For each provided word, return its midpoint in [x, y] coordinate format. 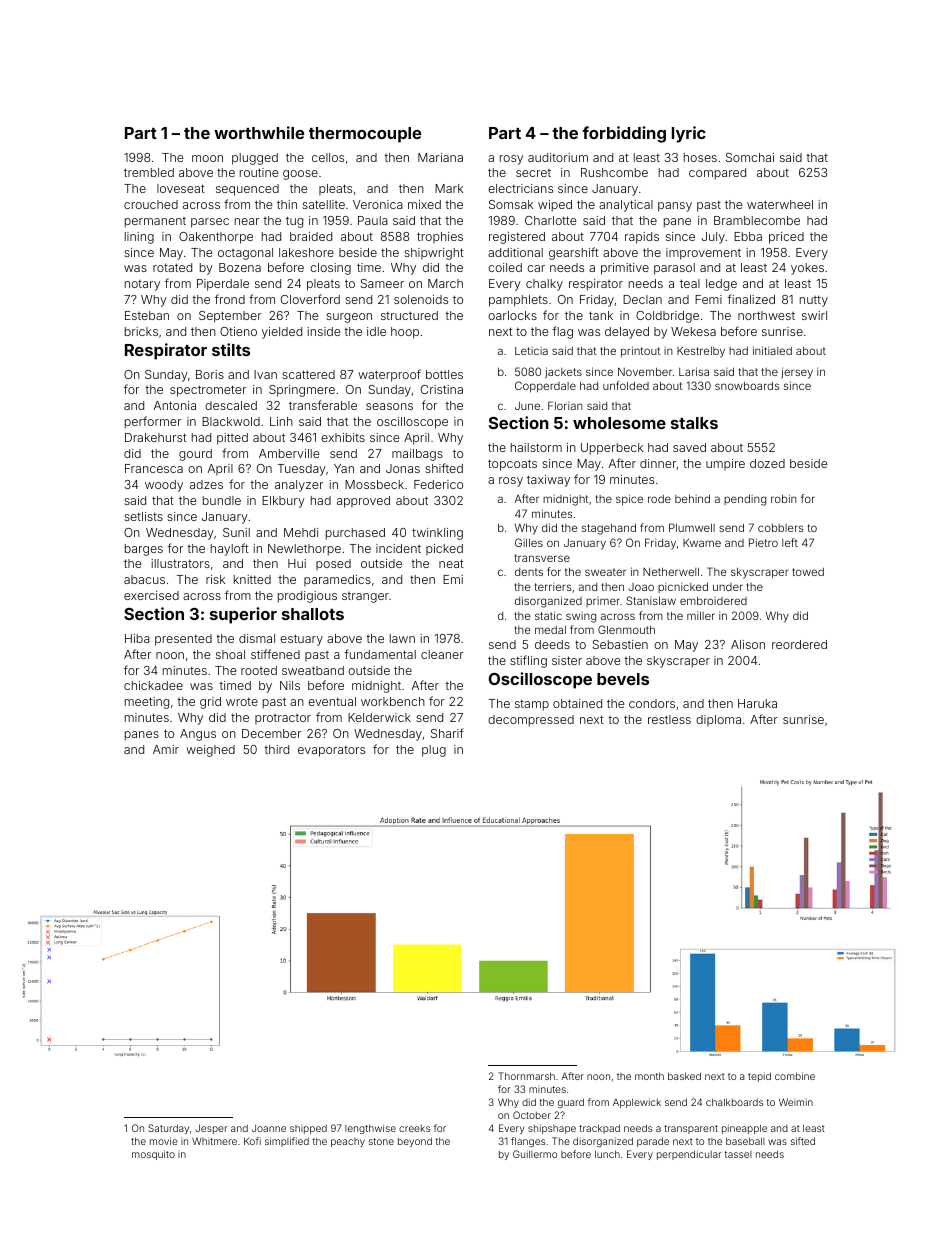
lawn [402, 638]
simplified [287, 1142]
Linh [281, 421]
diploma [718, 721]
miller [701, 615]
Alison [748, 644]
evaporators [331, 751]
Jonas [403, 468]
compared [717, 174]
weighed [210, 751]
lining [139, 238]
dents [529, 572]
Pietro [763, 542]
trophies [440, 238]
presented [183, 640]
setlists [143, 516]
